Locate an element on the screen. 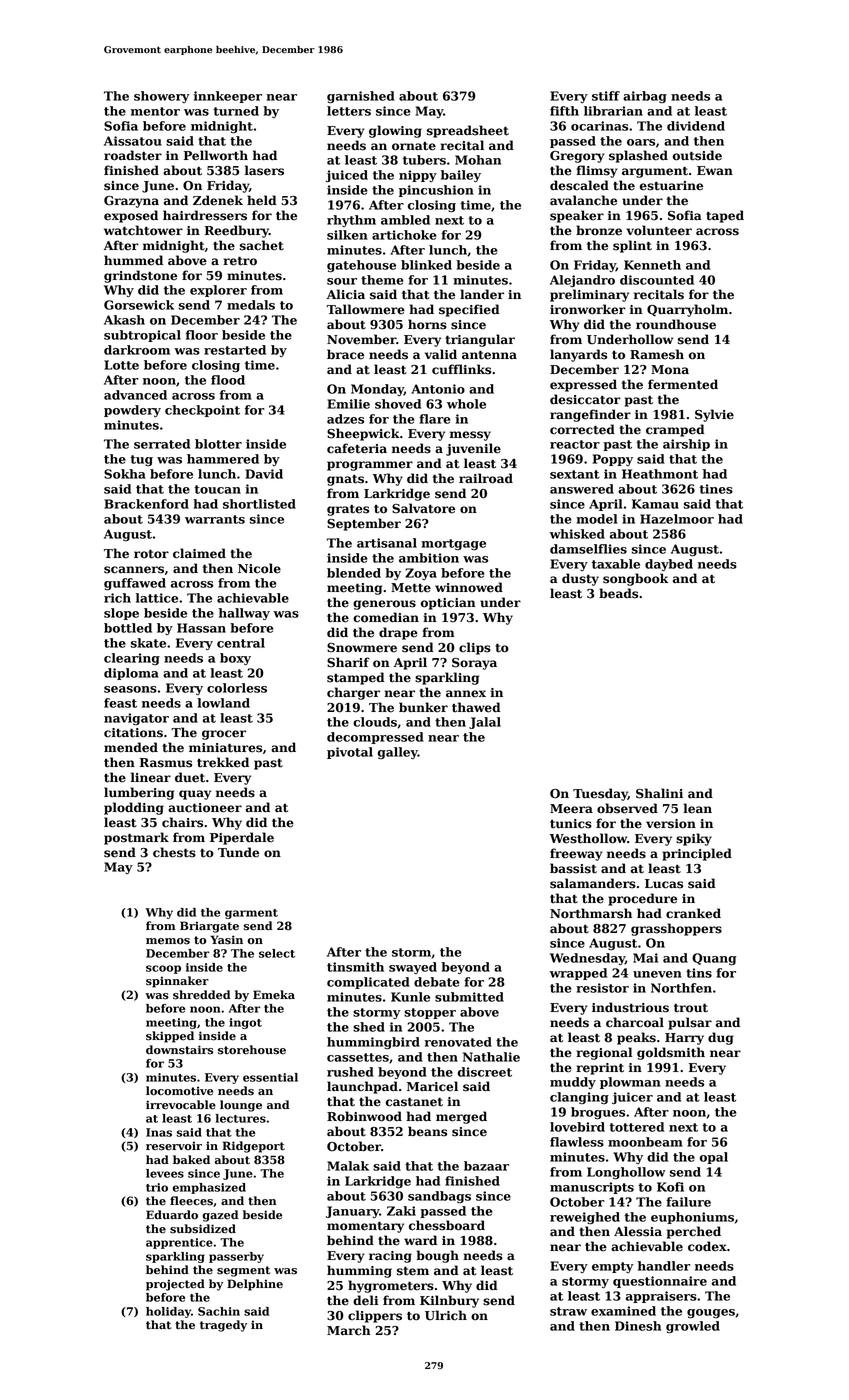 The width and height of the screenshot is (849, 1400). Jalal is located at coordinates (485, 723).
